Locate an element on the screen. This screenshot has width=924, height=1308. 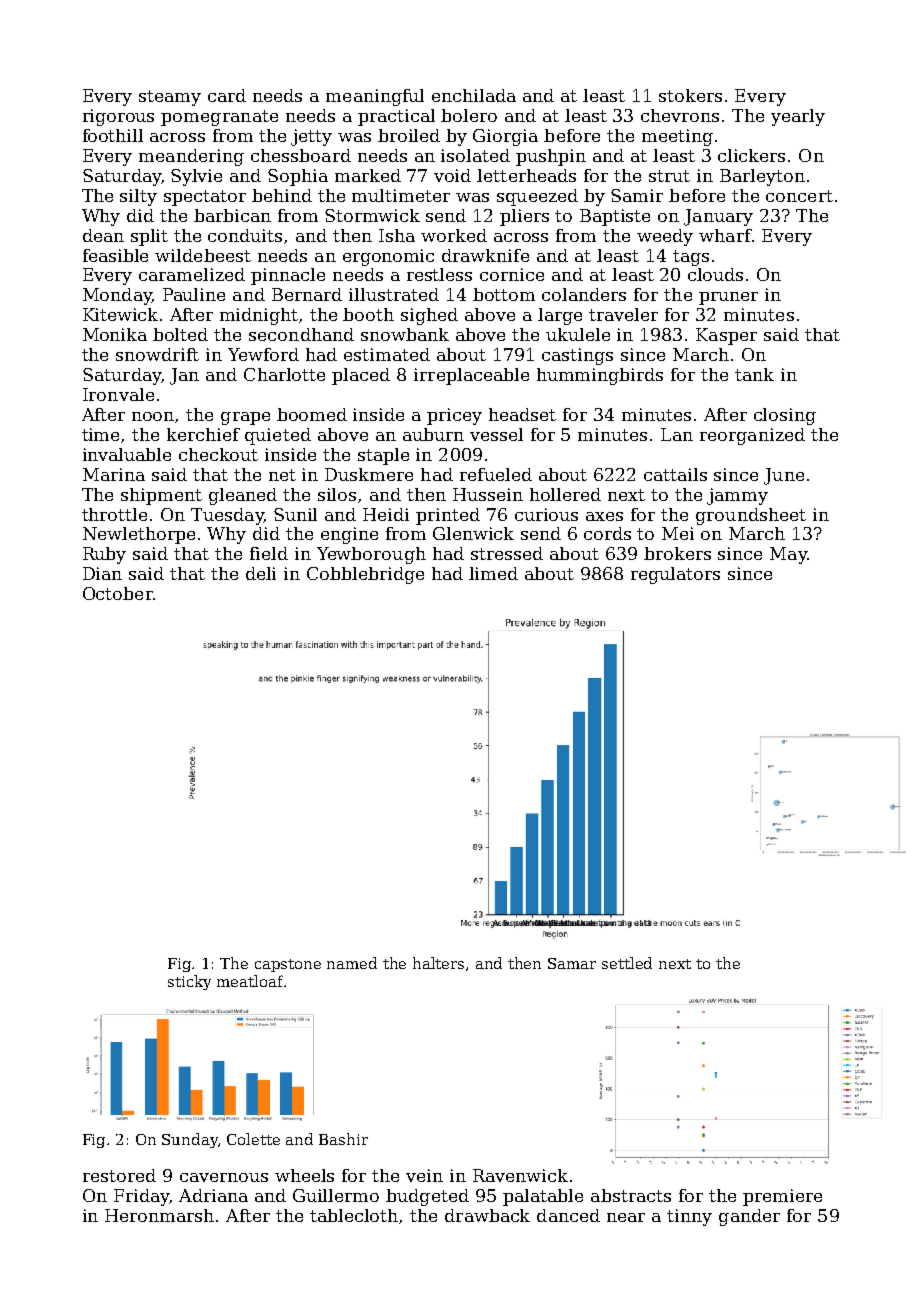
halters is located at coordinates (438, 963).
